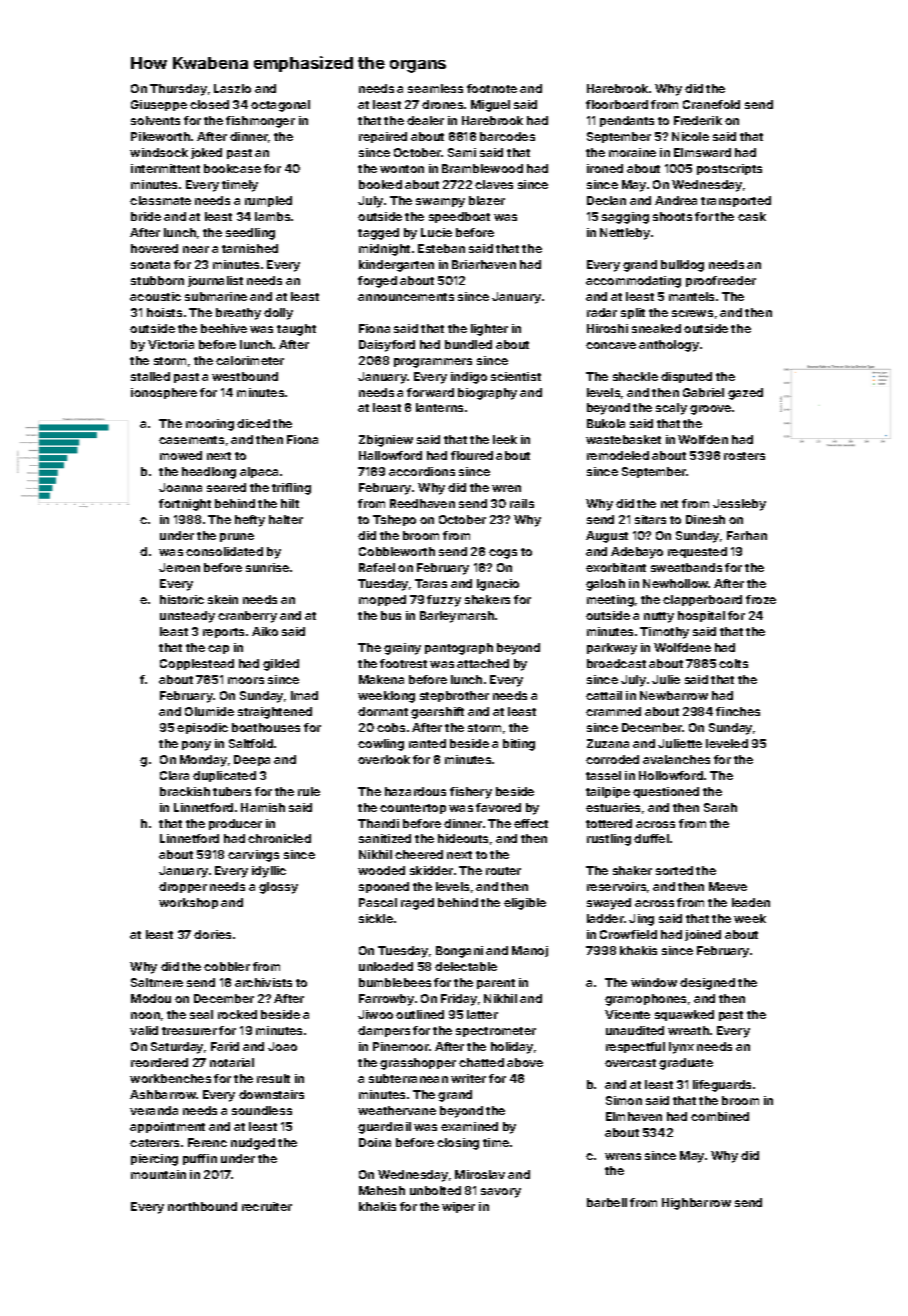  I want to click on Joanna, so click(180, 487).
